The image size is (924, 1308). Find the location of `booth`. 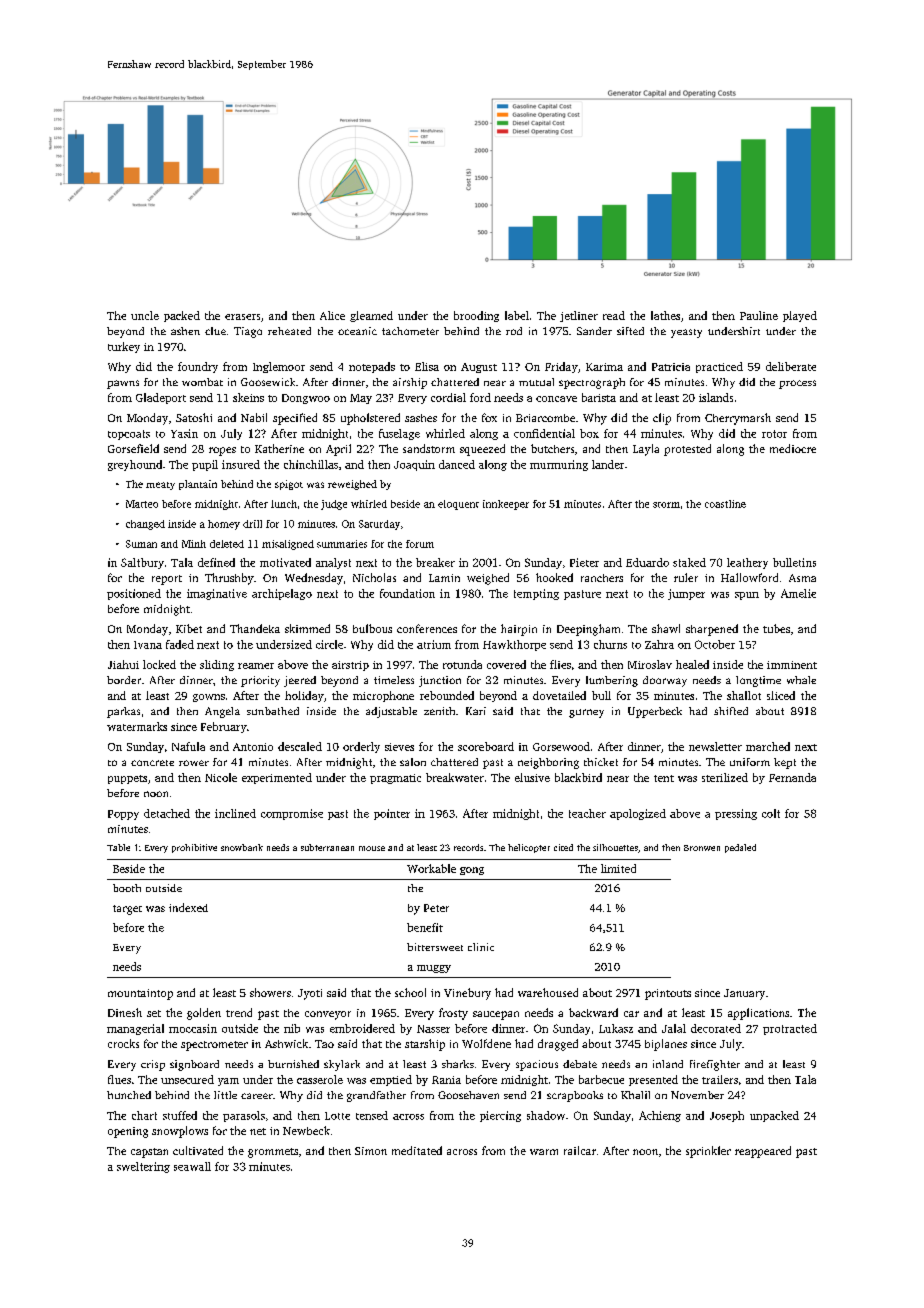

booth is located at coordinates (127, 888).
